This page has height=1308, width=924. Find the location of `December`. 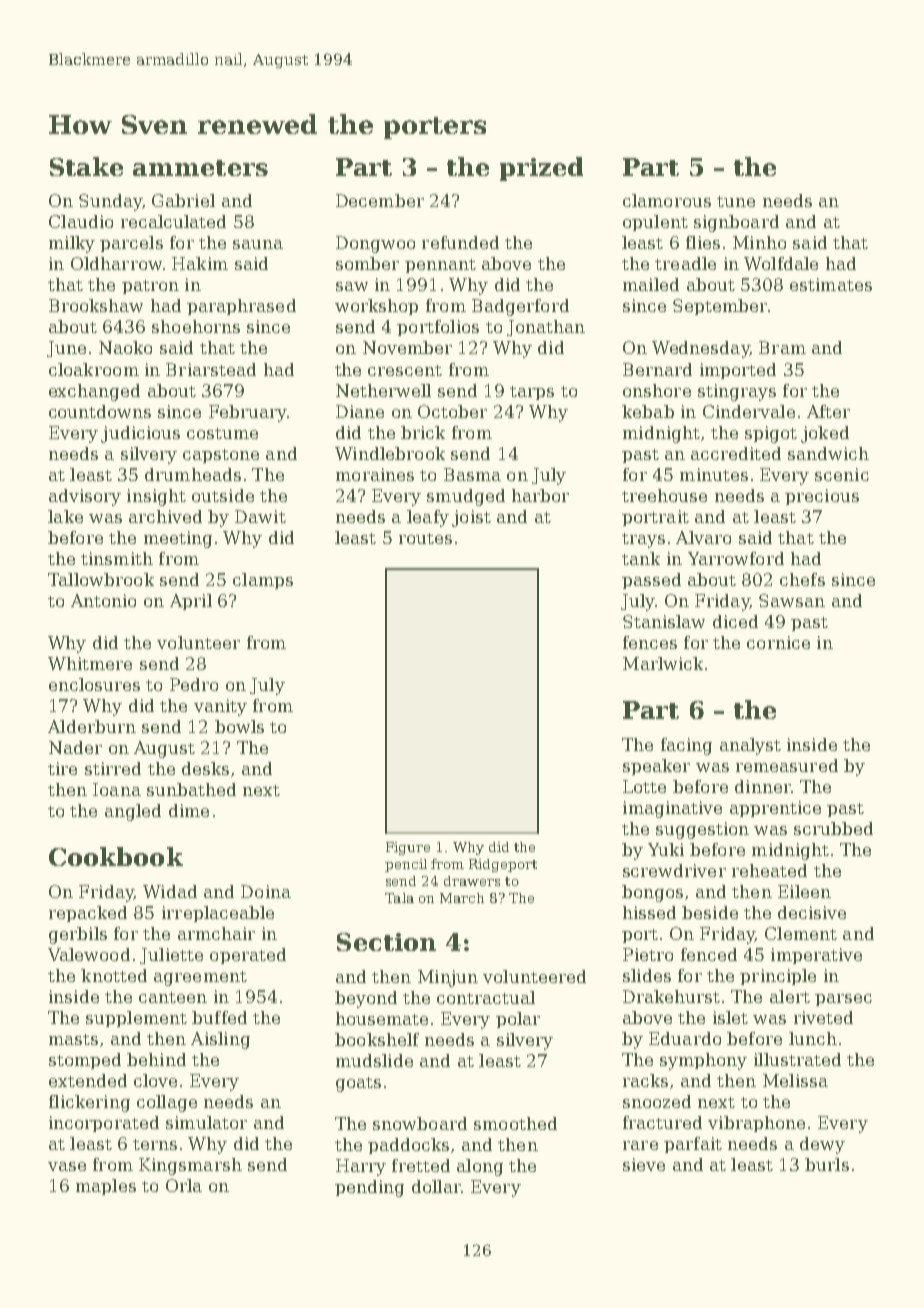

December is located at coordinates (380, 200).
